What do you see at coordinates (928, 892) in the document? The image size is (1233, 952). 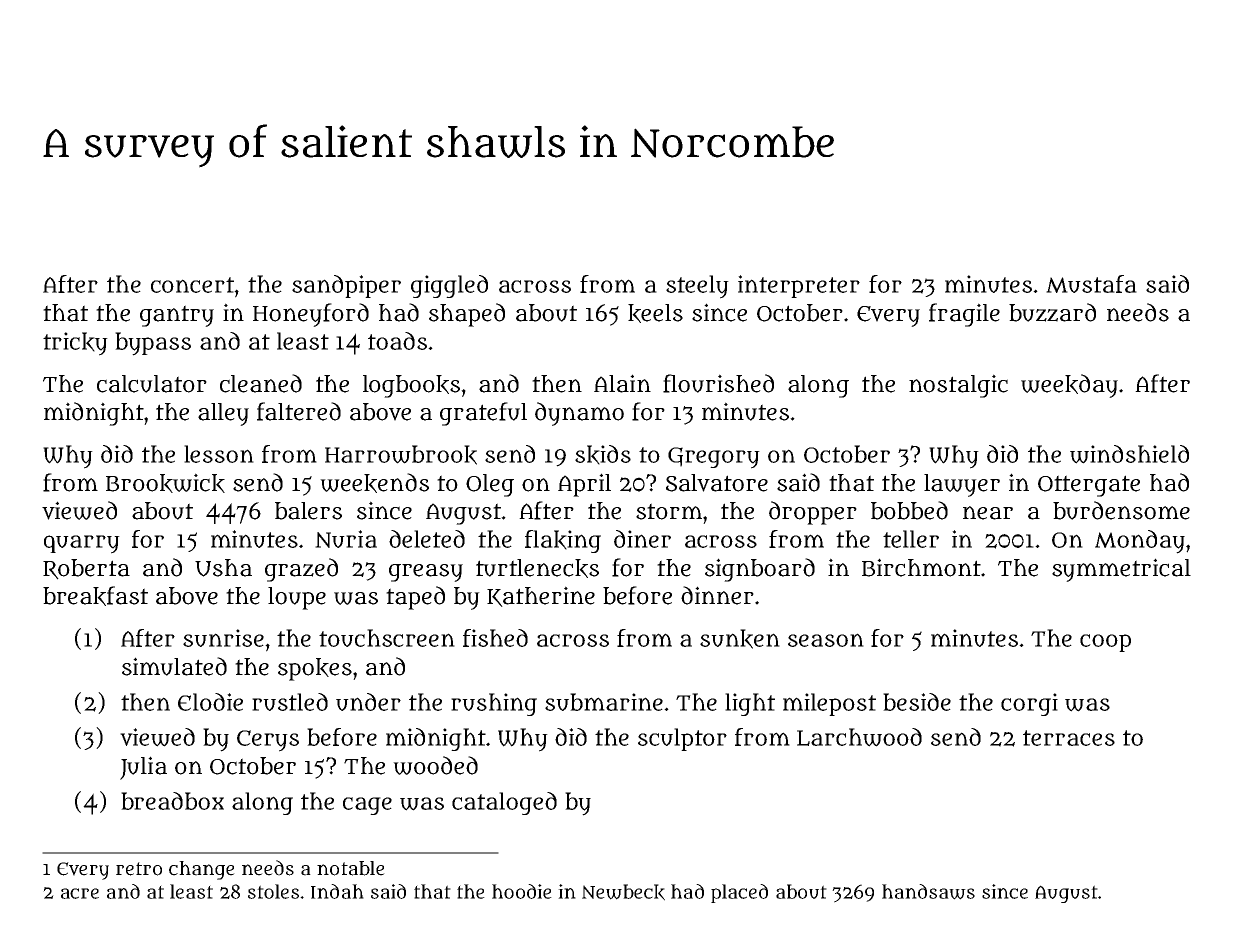 I see `handsaws` at bounding box center [928, 892].
